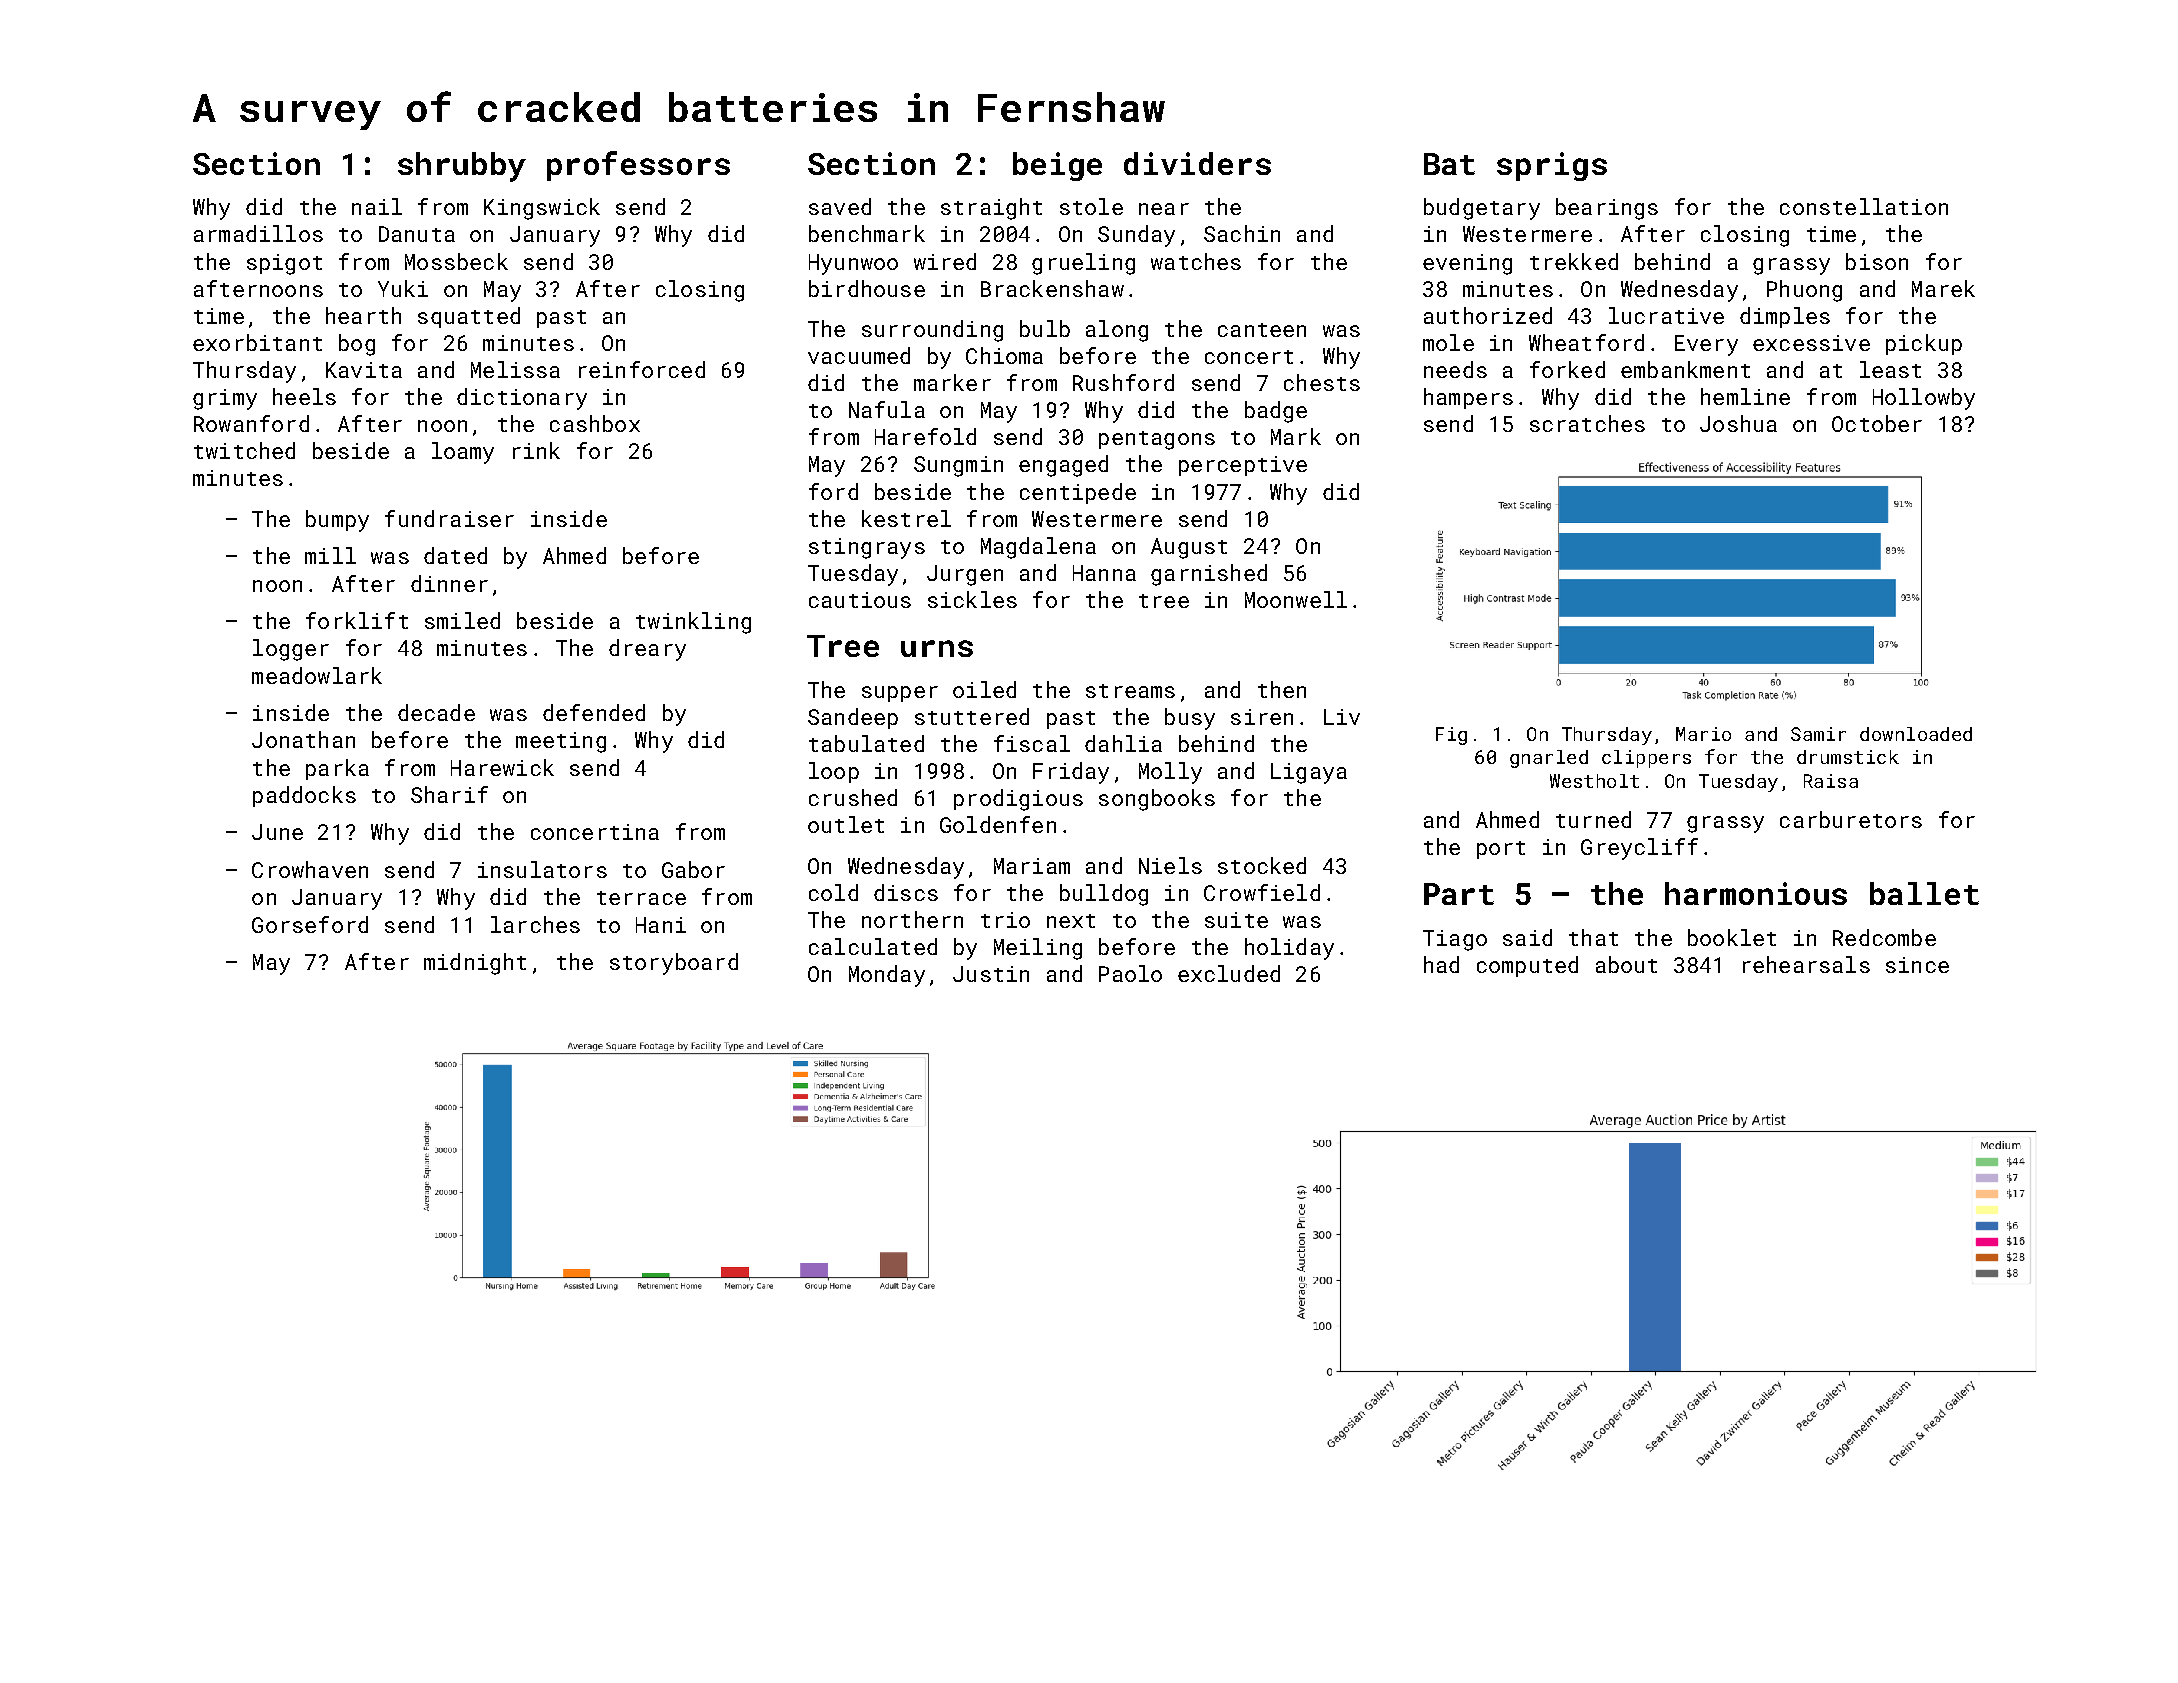 This document has width=2178, height=1683. What do you see at coordinates (1459, 894) in the document?
I see `Part` at bounding box center [1459, 894].
